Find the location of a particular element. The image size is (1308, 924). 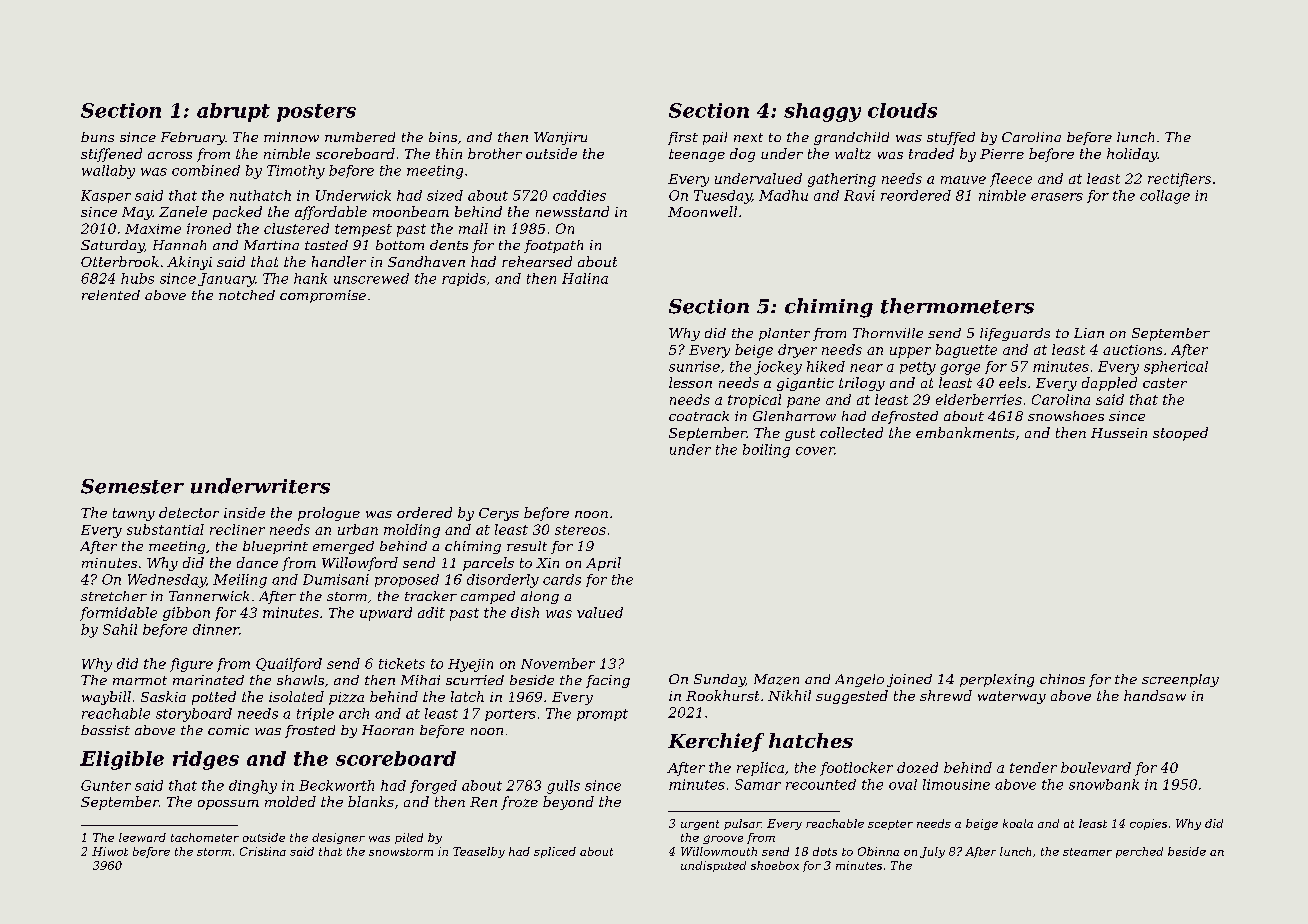

coatrack is located at coordinates (699, 416).
